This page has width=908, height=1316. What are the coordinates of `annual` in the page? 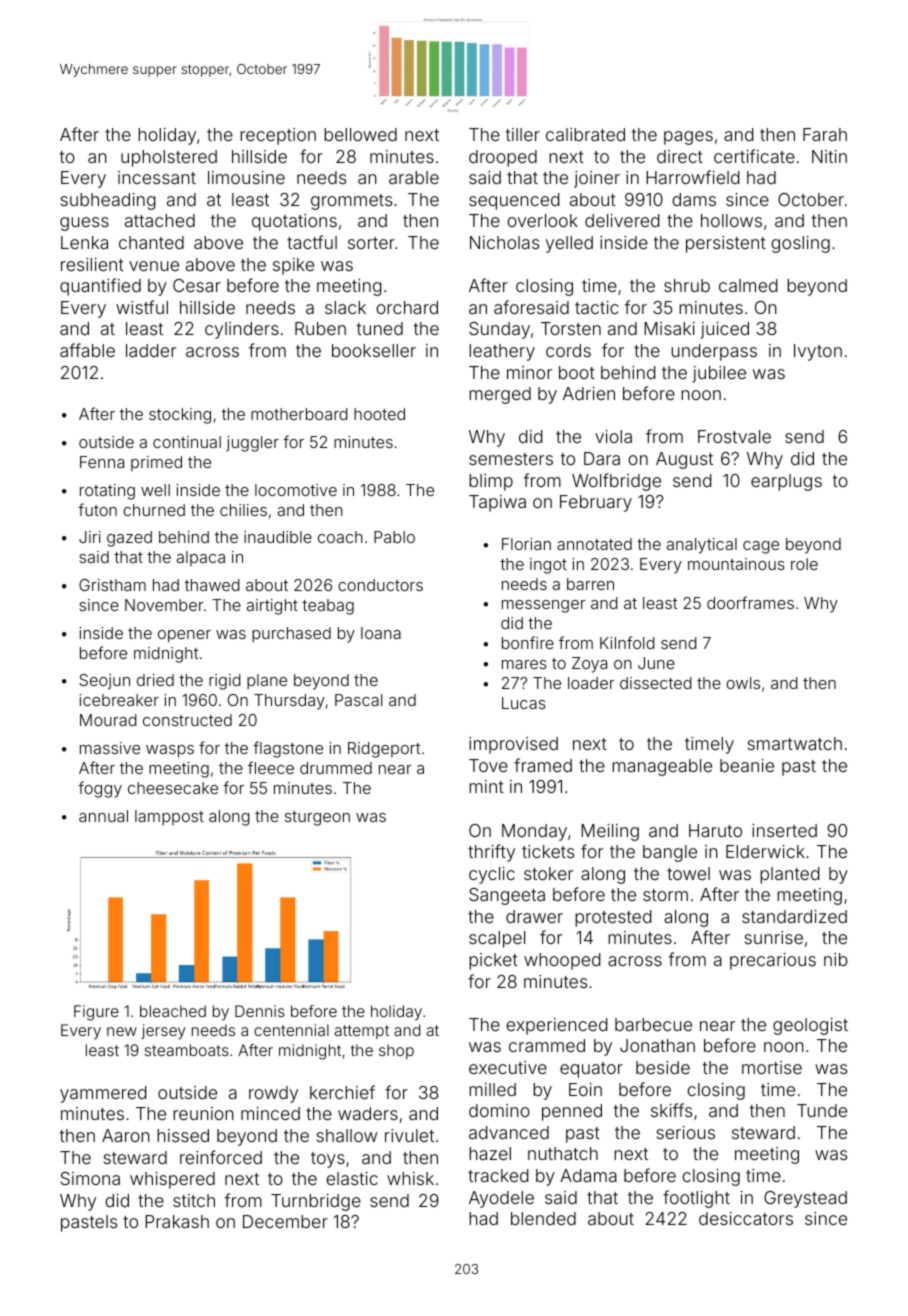 It's located at (103, 816).
